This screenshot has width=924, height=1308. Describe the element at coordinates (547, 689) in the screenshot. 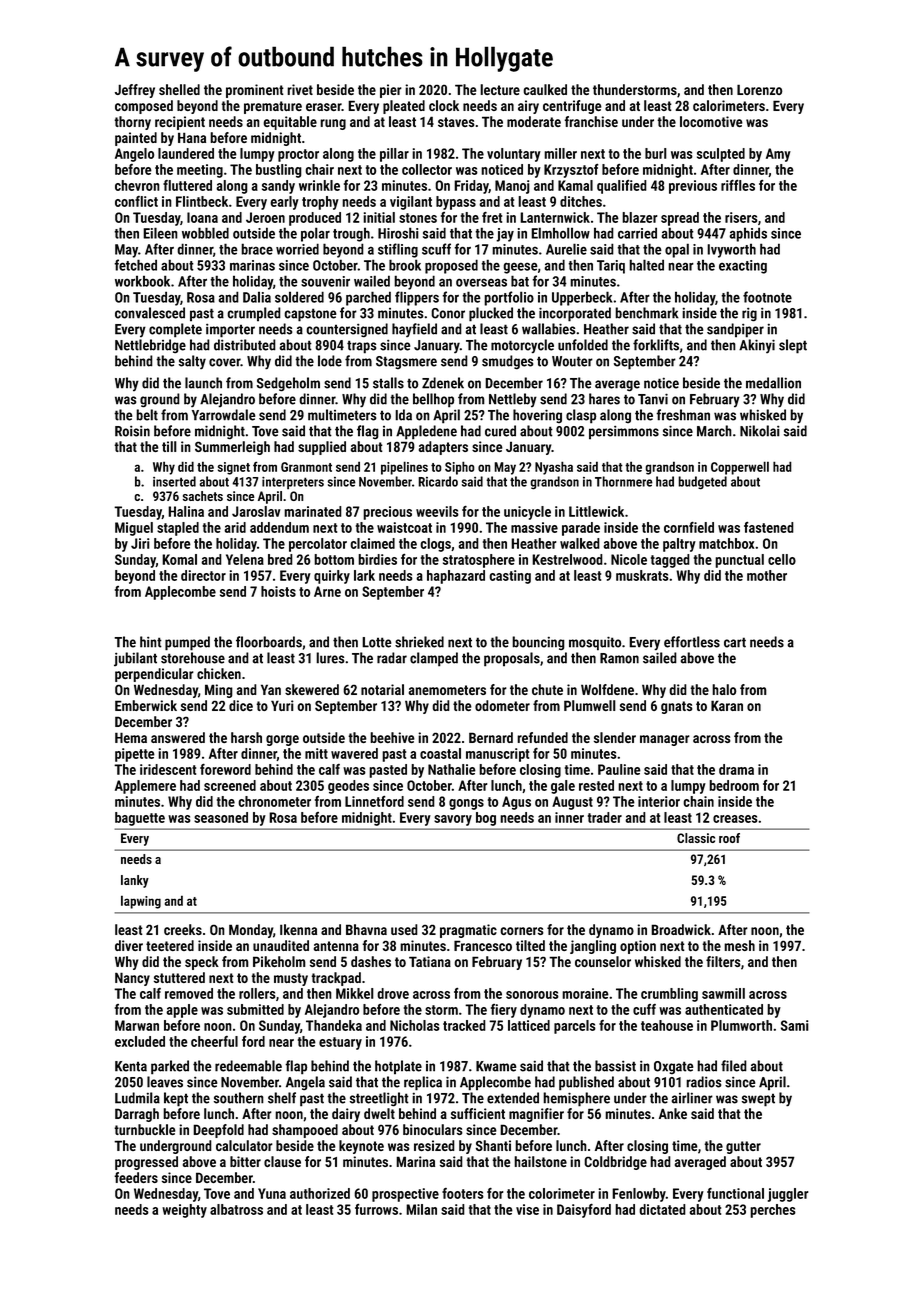

I see `chute` at that location.
